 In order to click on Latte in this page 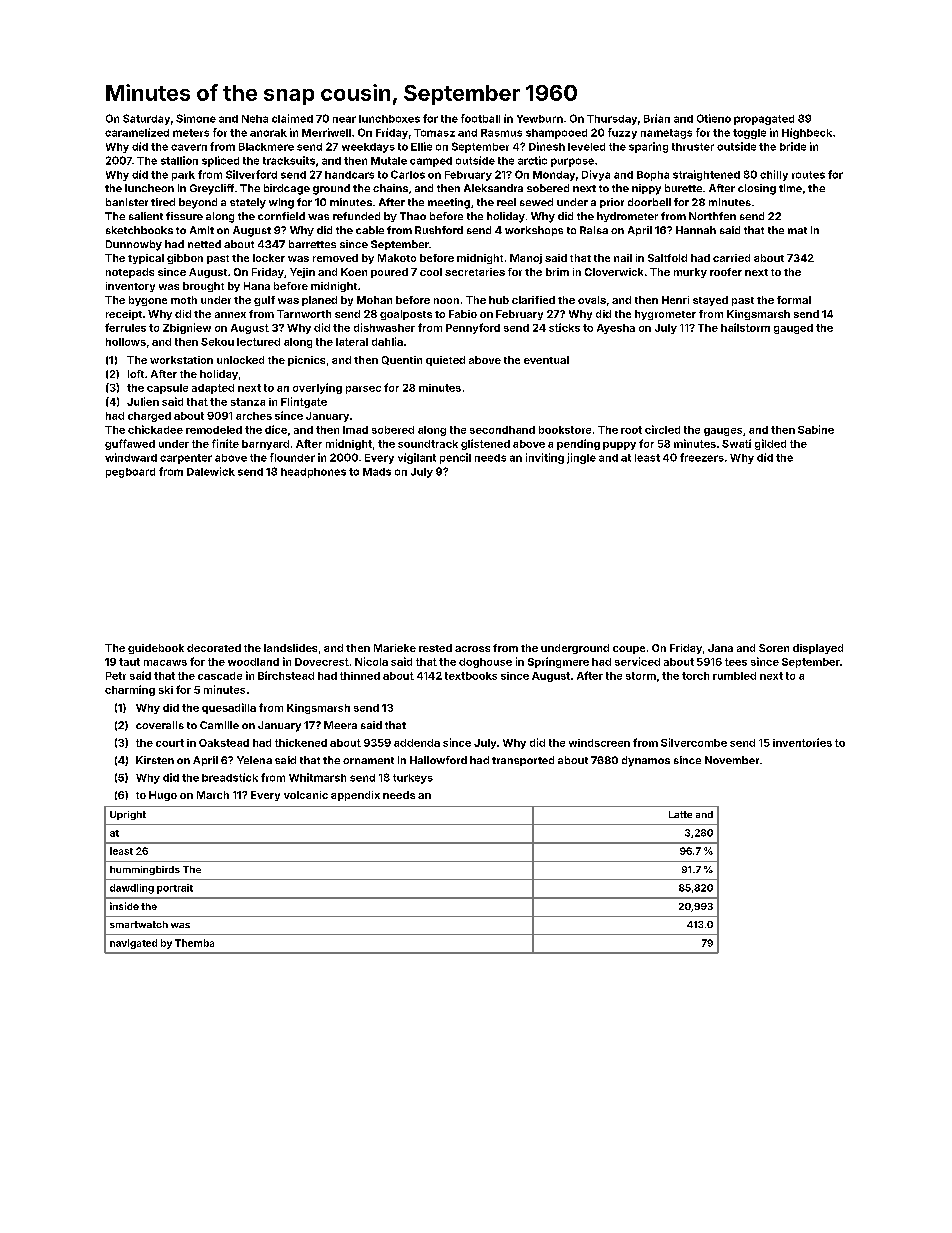, I will do `click(680, 814)`.
